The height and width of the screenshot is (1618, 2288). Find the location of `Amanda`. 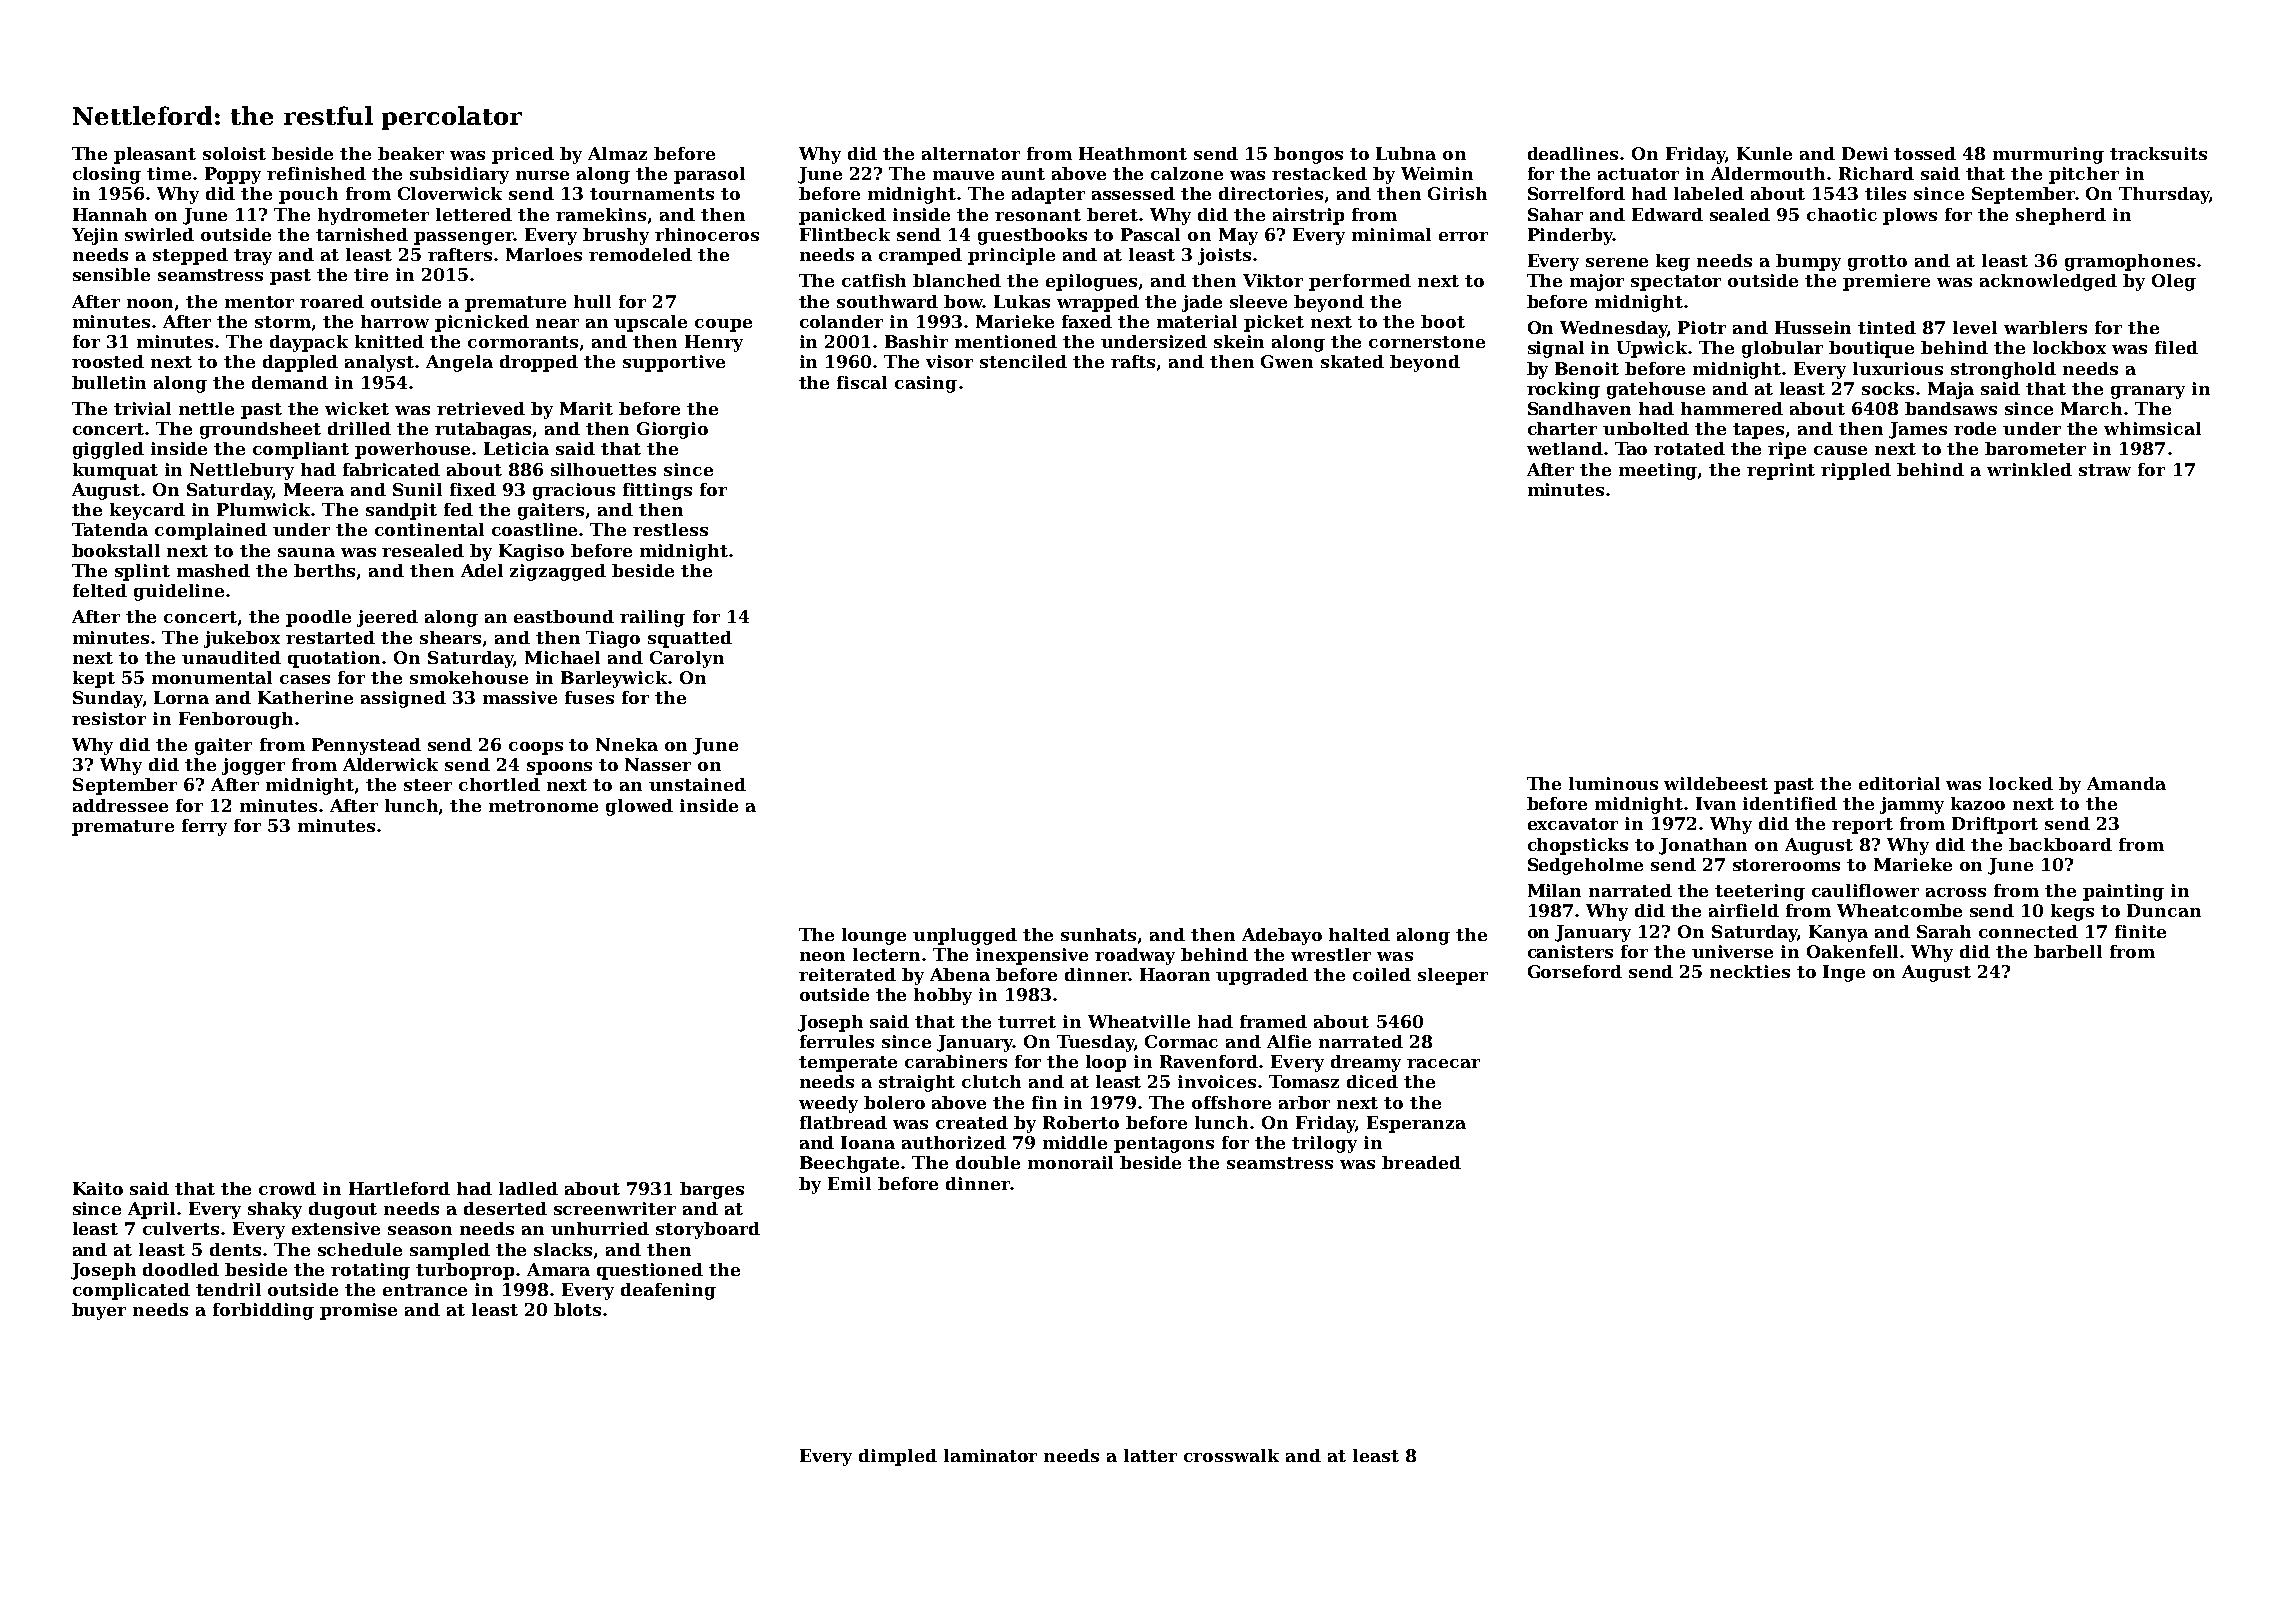

Amanda is located at coordinates (2126, 783).
